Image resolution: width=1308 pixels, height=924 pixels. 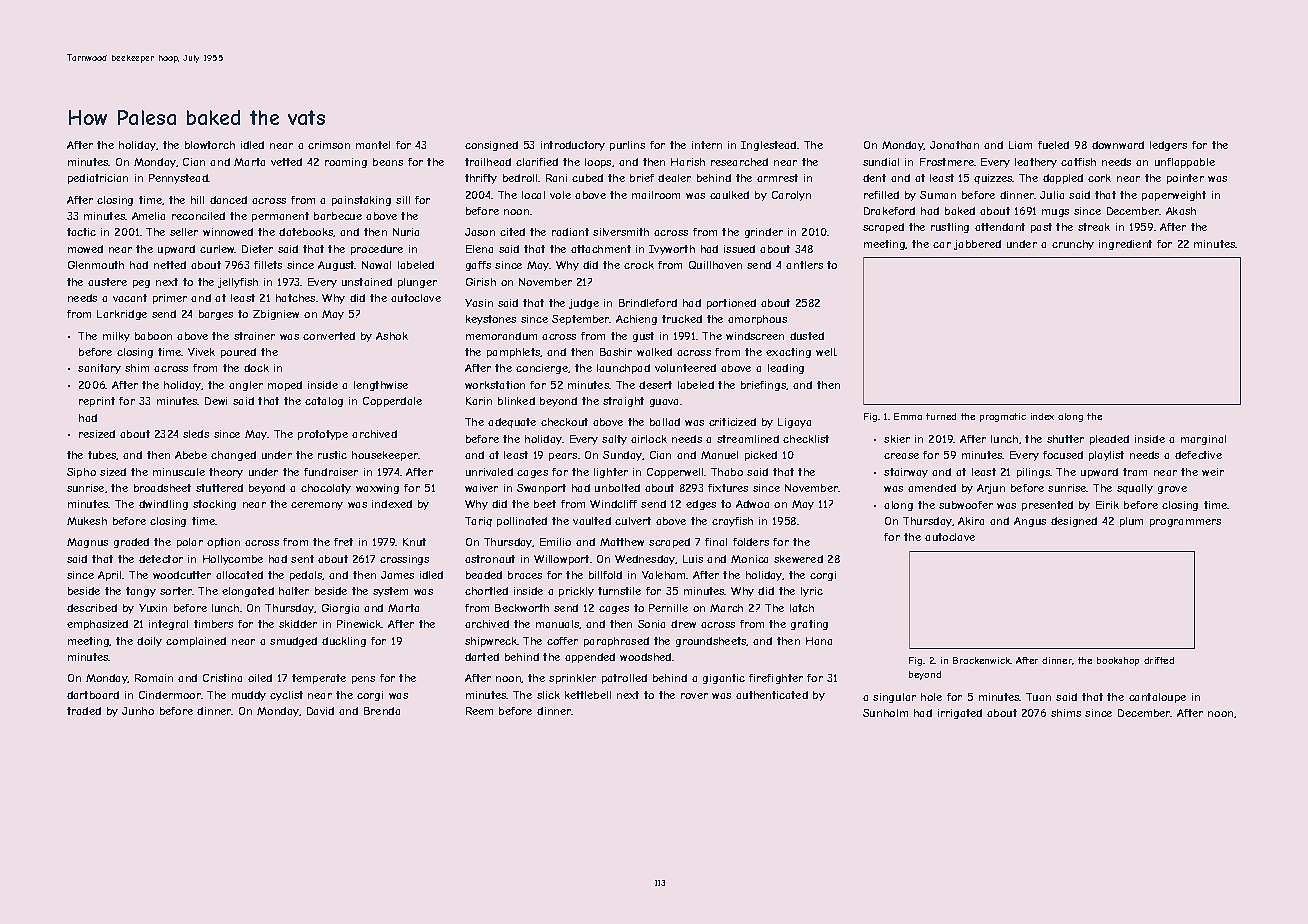 I want to click on austere, so click(x=107, y=282).
